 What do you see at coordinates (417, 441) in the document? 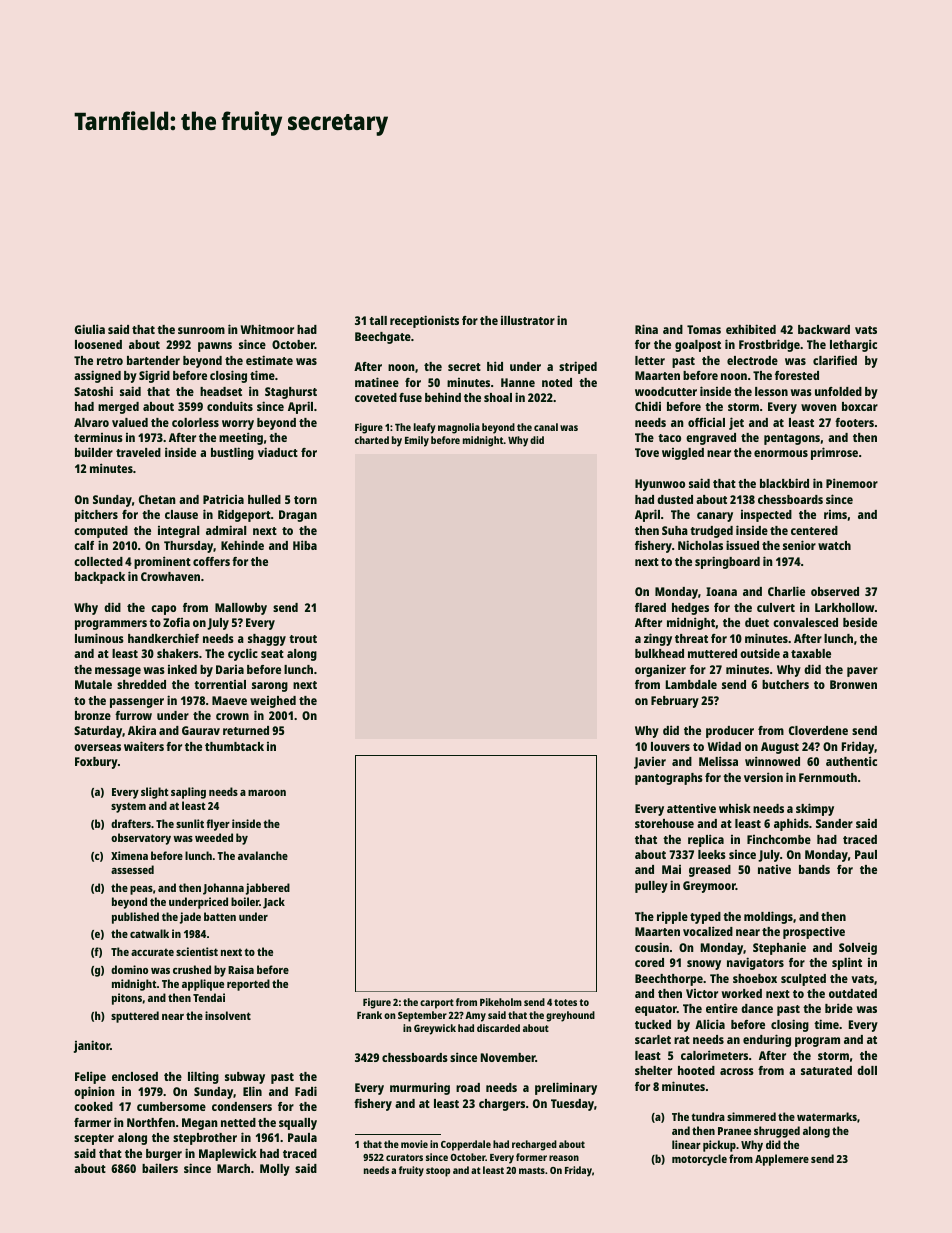
I see `Emily` at bounding box center [417, 441].
